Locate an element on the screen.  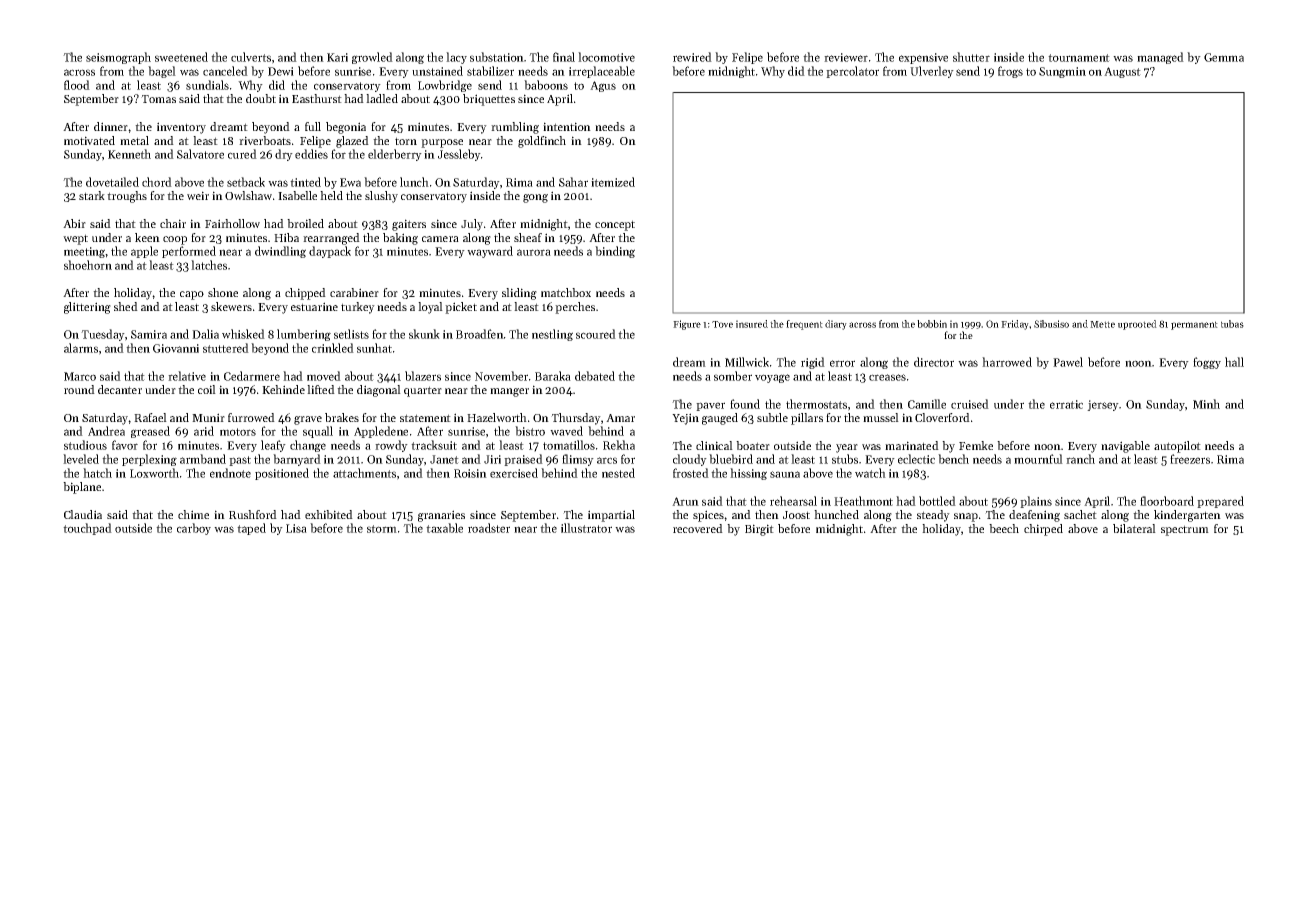
exhibited is located at coordinates (329, 514).
